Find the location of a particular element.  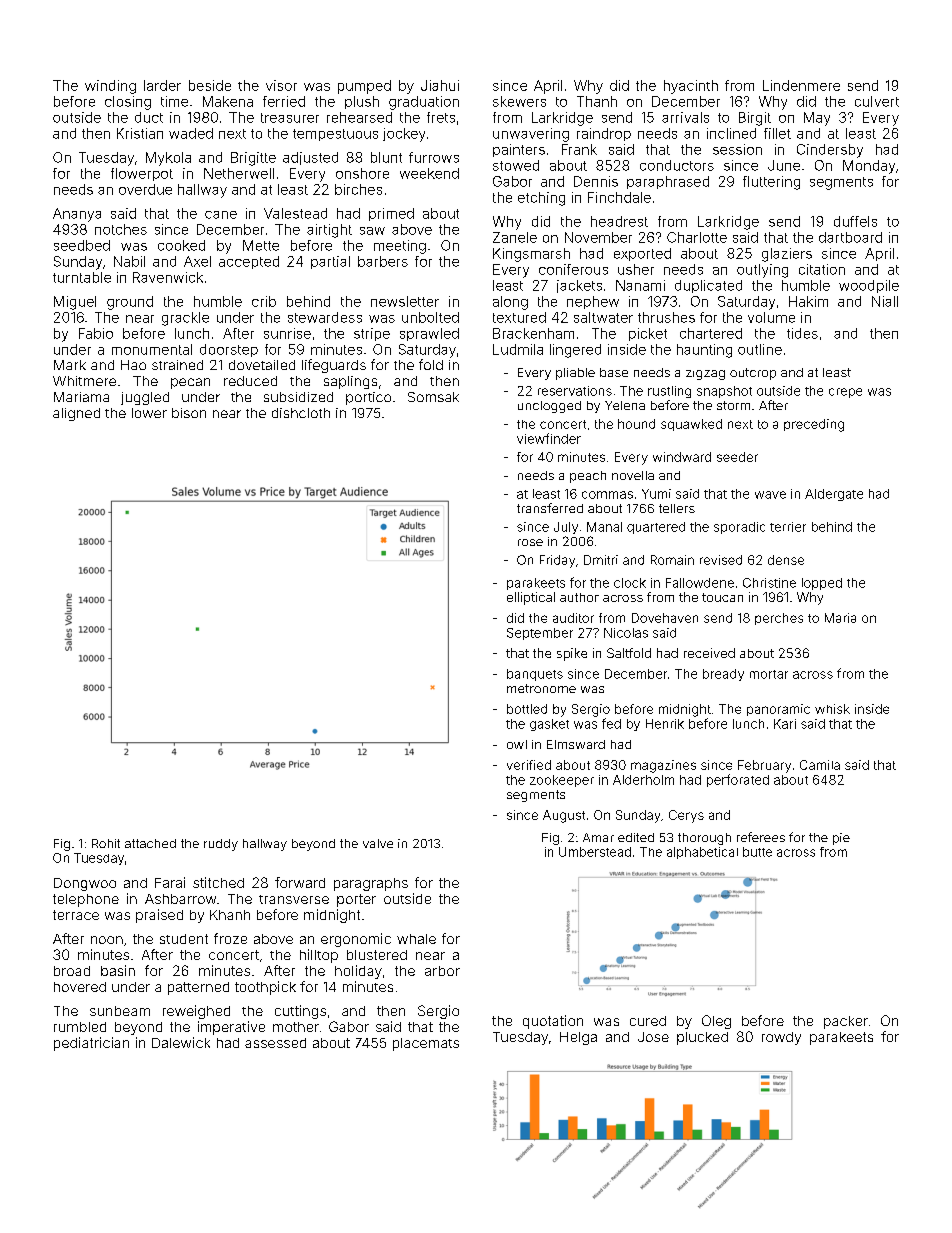

Kristian is located at coordinates (140, 133).
